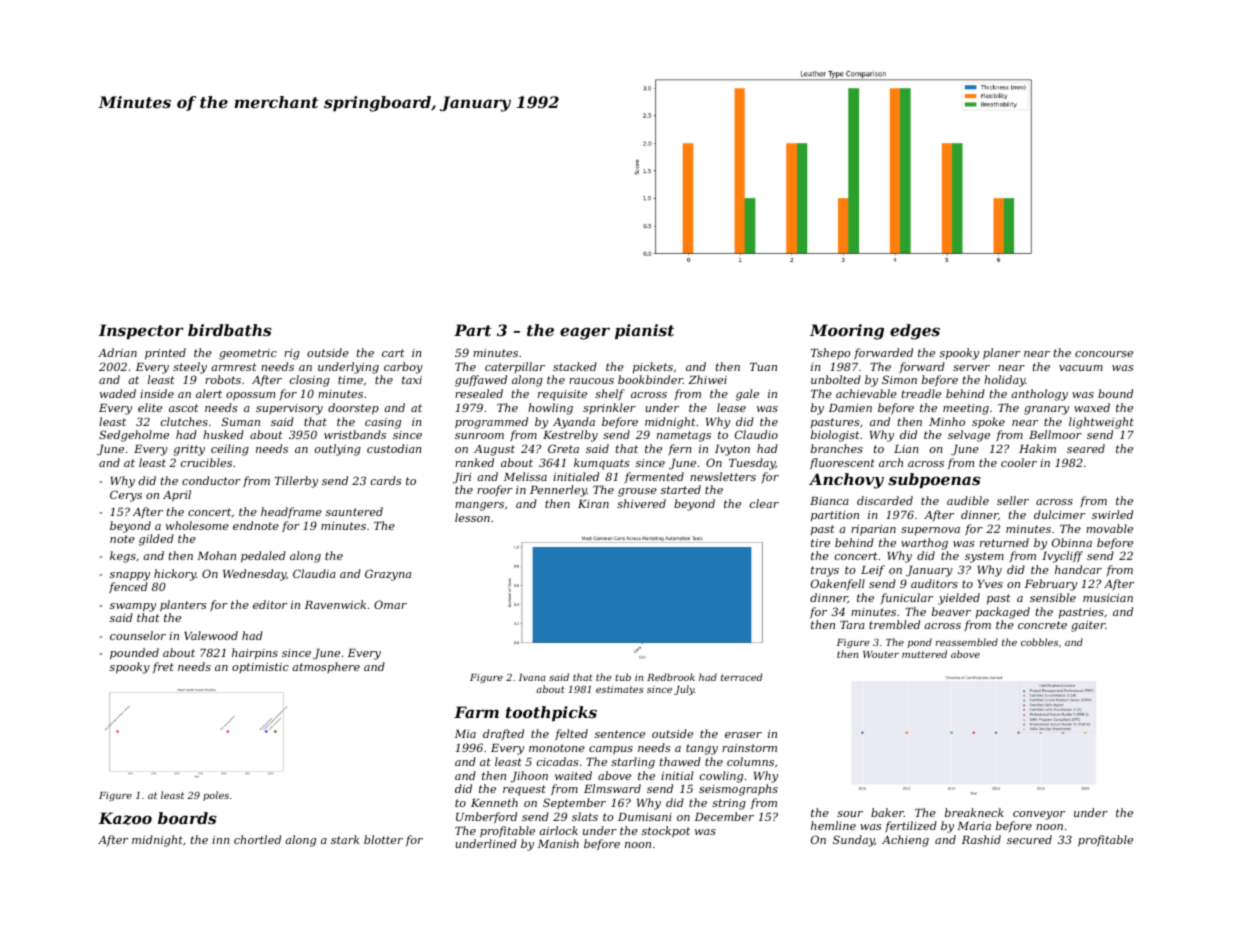 This page has width=1233, height=952. Describe the element at coordinates (257, 839) in the page. I see `chortled` at that location.
